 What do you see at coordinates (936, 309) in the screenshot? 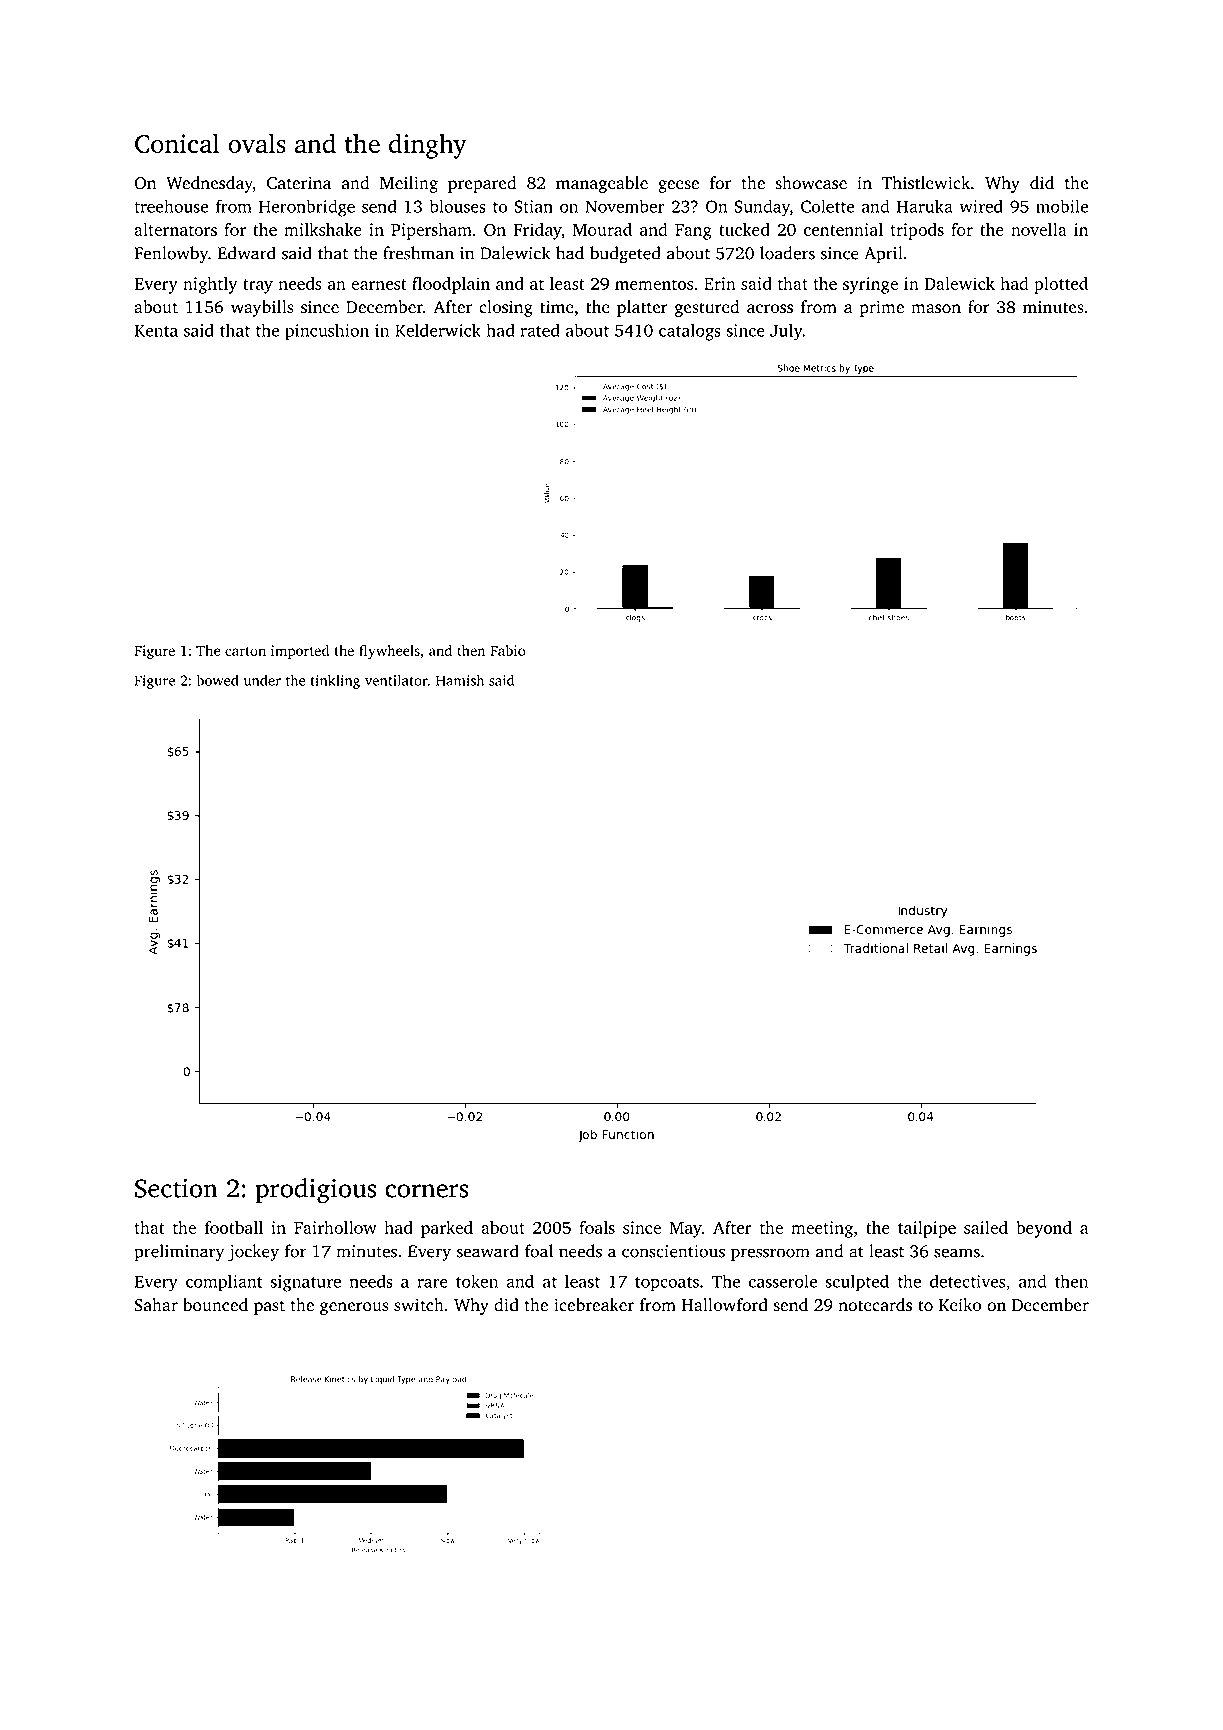
I see `mason` at bounding box center [936, 309].
